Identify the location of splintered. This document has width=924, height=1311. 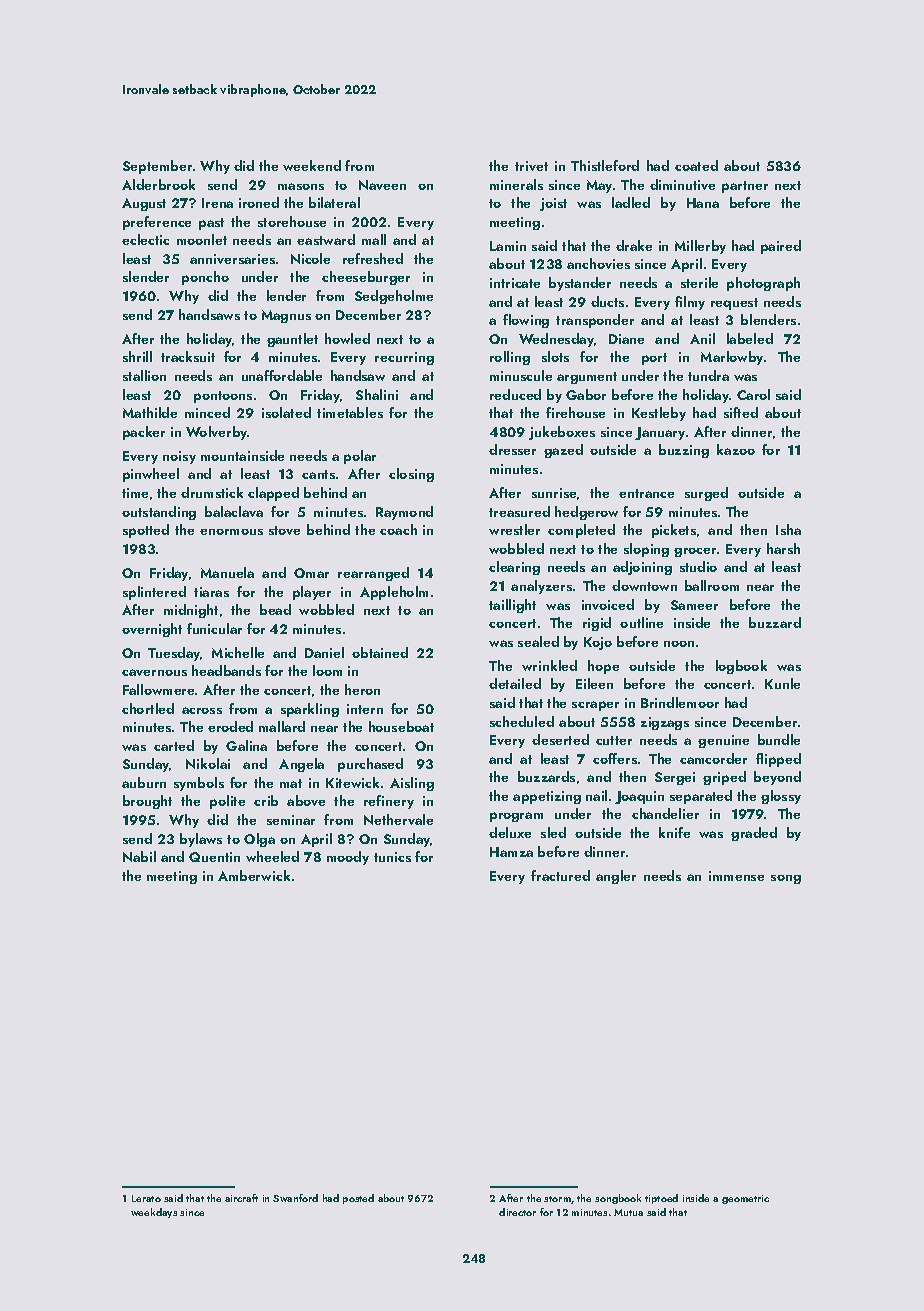
(154, 593).
